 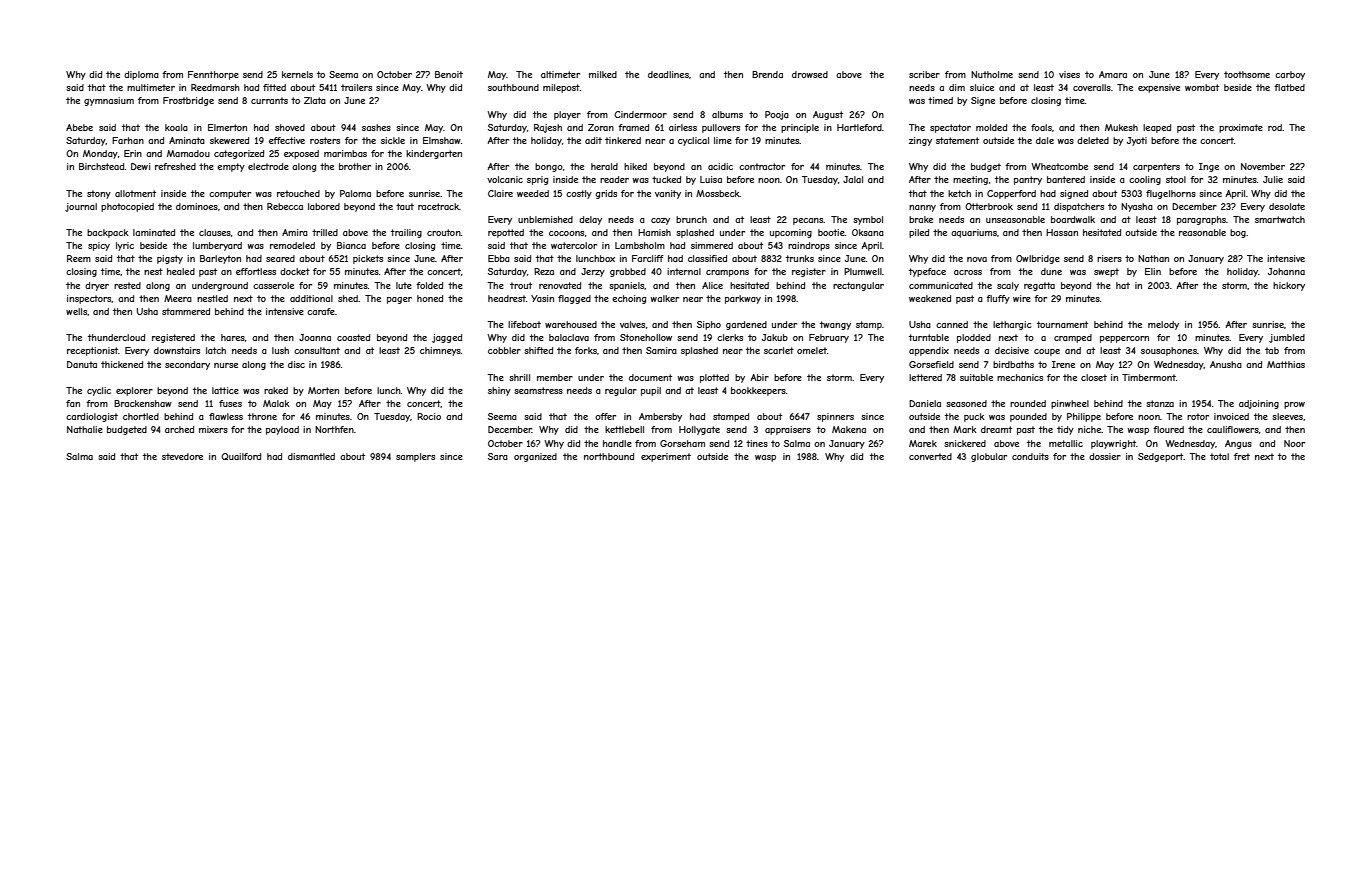 I want to click on Ebba, so click(x=499, y=258).
